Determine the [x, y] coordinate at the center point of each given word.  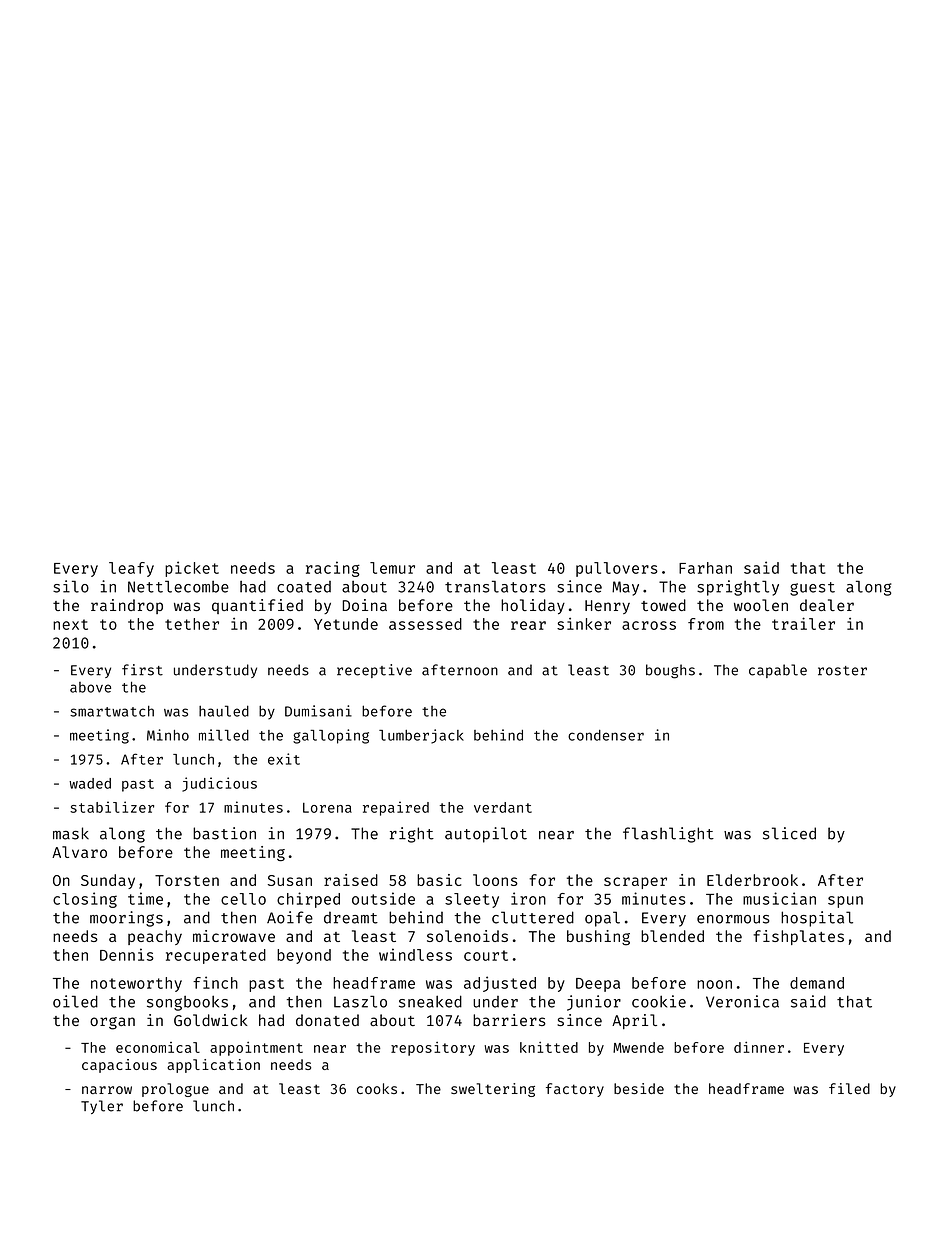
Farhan [705, 568]
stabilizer [112, 807]
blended [672, 936]
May [625, 588]
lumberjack [421, 736]
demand [817, 983]
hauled [224, 711]
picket [192, 569]
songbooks [187, 1003]
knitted [549, 1047]
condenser [606, 735]
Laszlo [360, 1001]
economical [158, 1047]
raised [351, 880]
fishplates [798, 937]
